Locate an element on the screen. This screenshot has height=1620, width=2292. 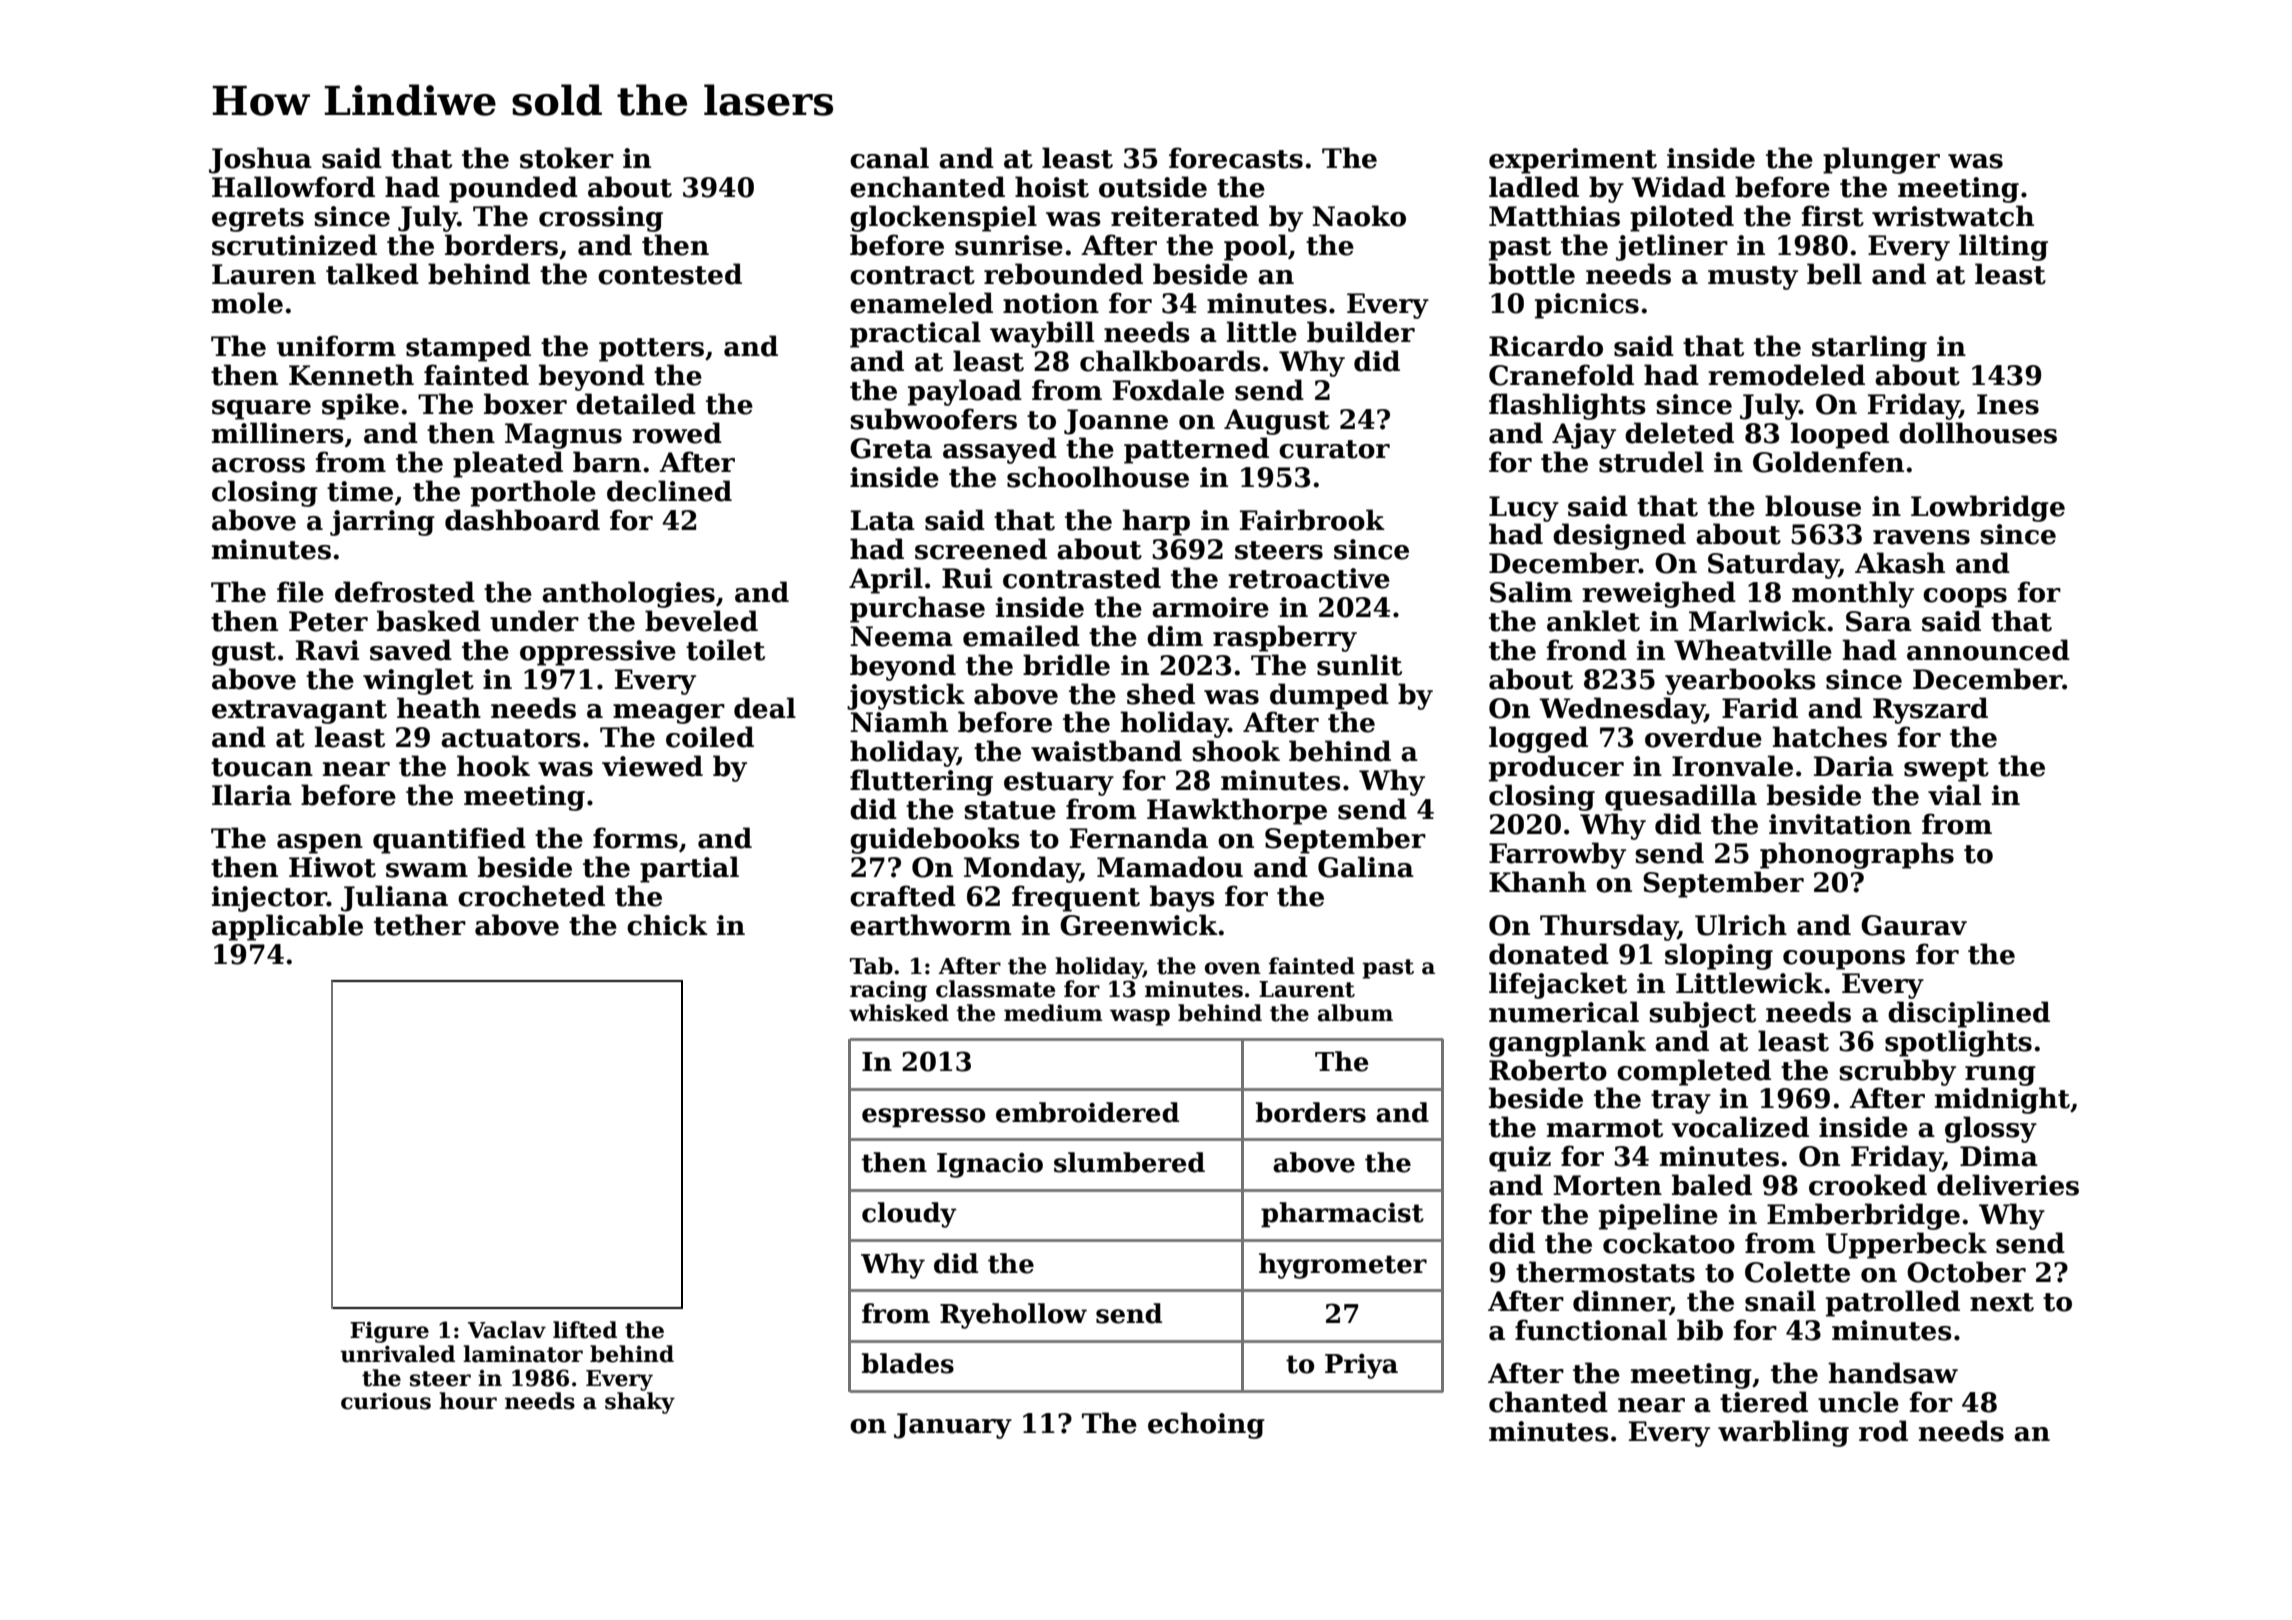
shaky is located at coordinates (640, 1403).
